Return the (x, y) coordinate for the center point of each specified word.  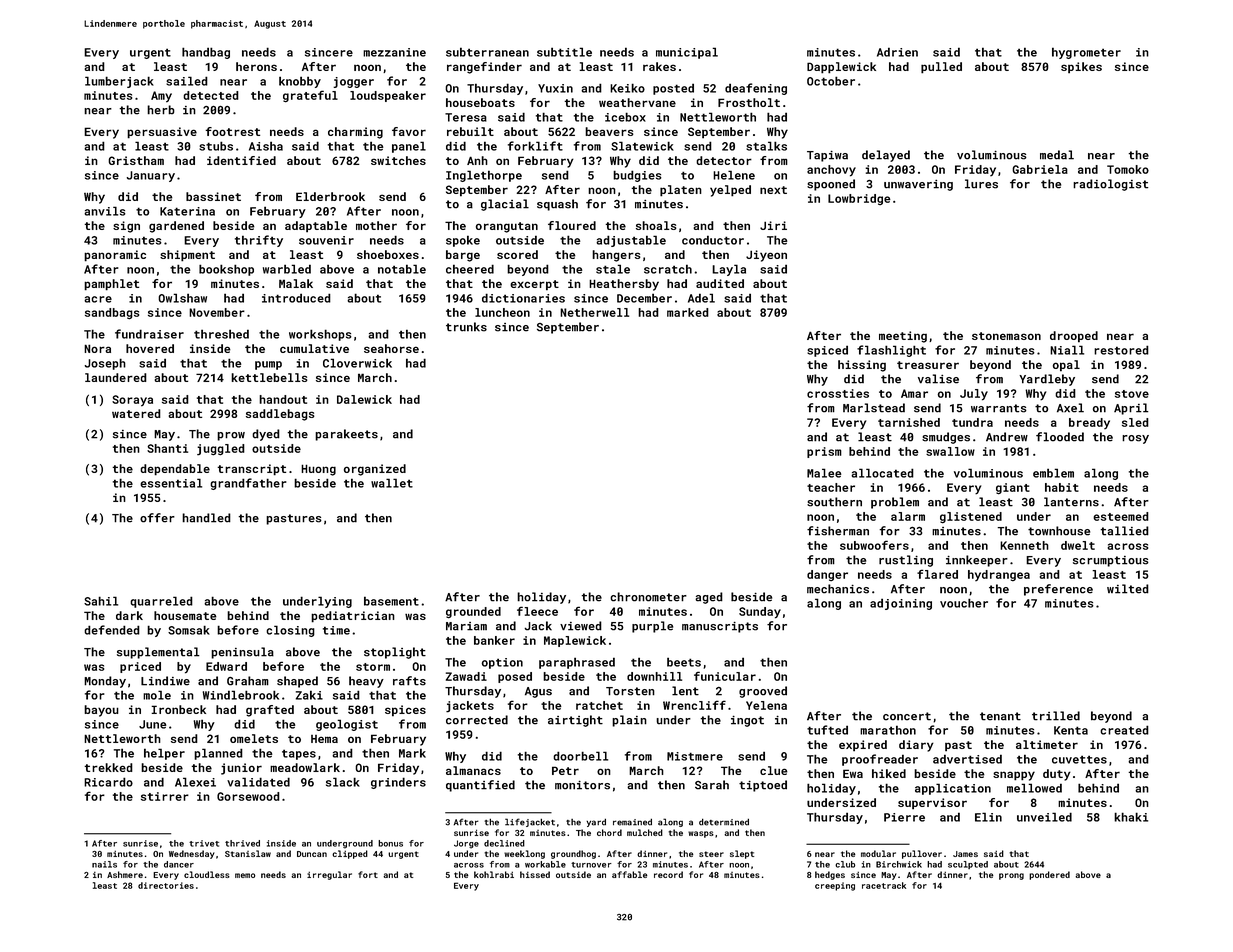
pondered (1049, 875)
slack (343, 782)
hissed (535, 874)
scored (517, 254)
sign (126, 227)
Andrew (1007, 437)
